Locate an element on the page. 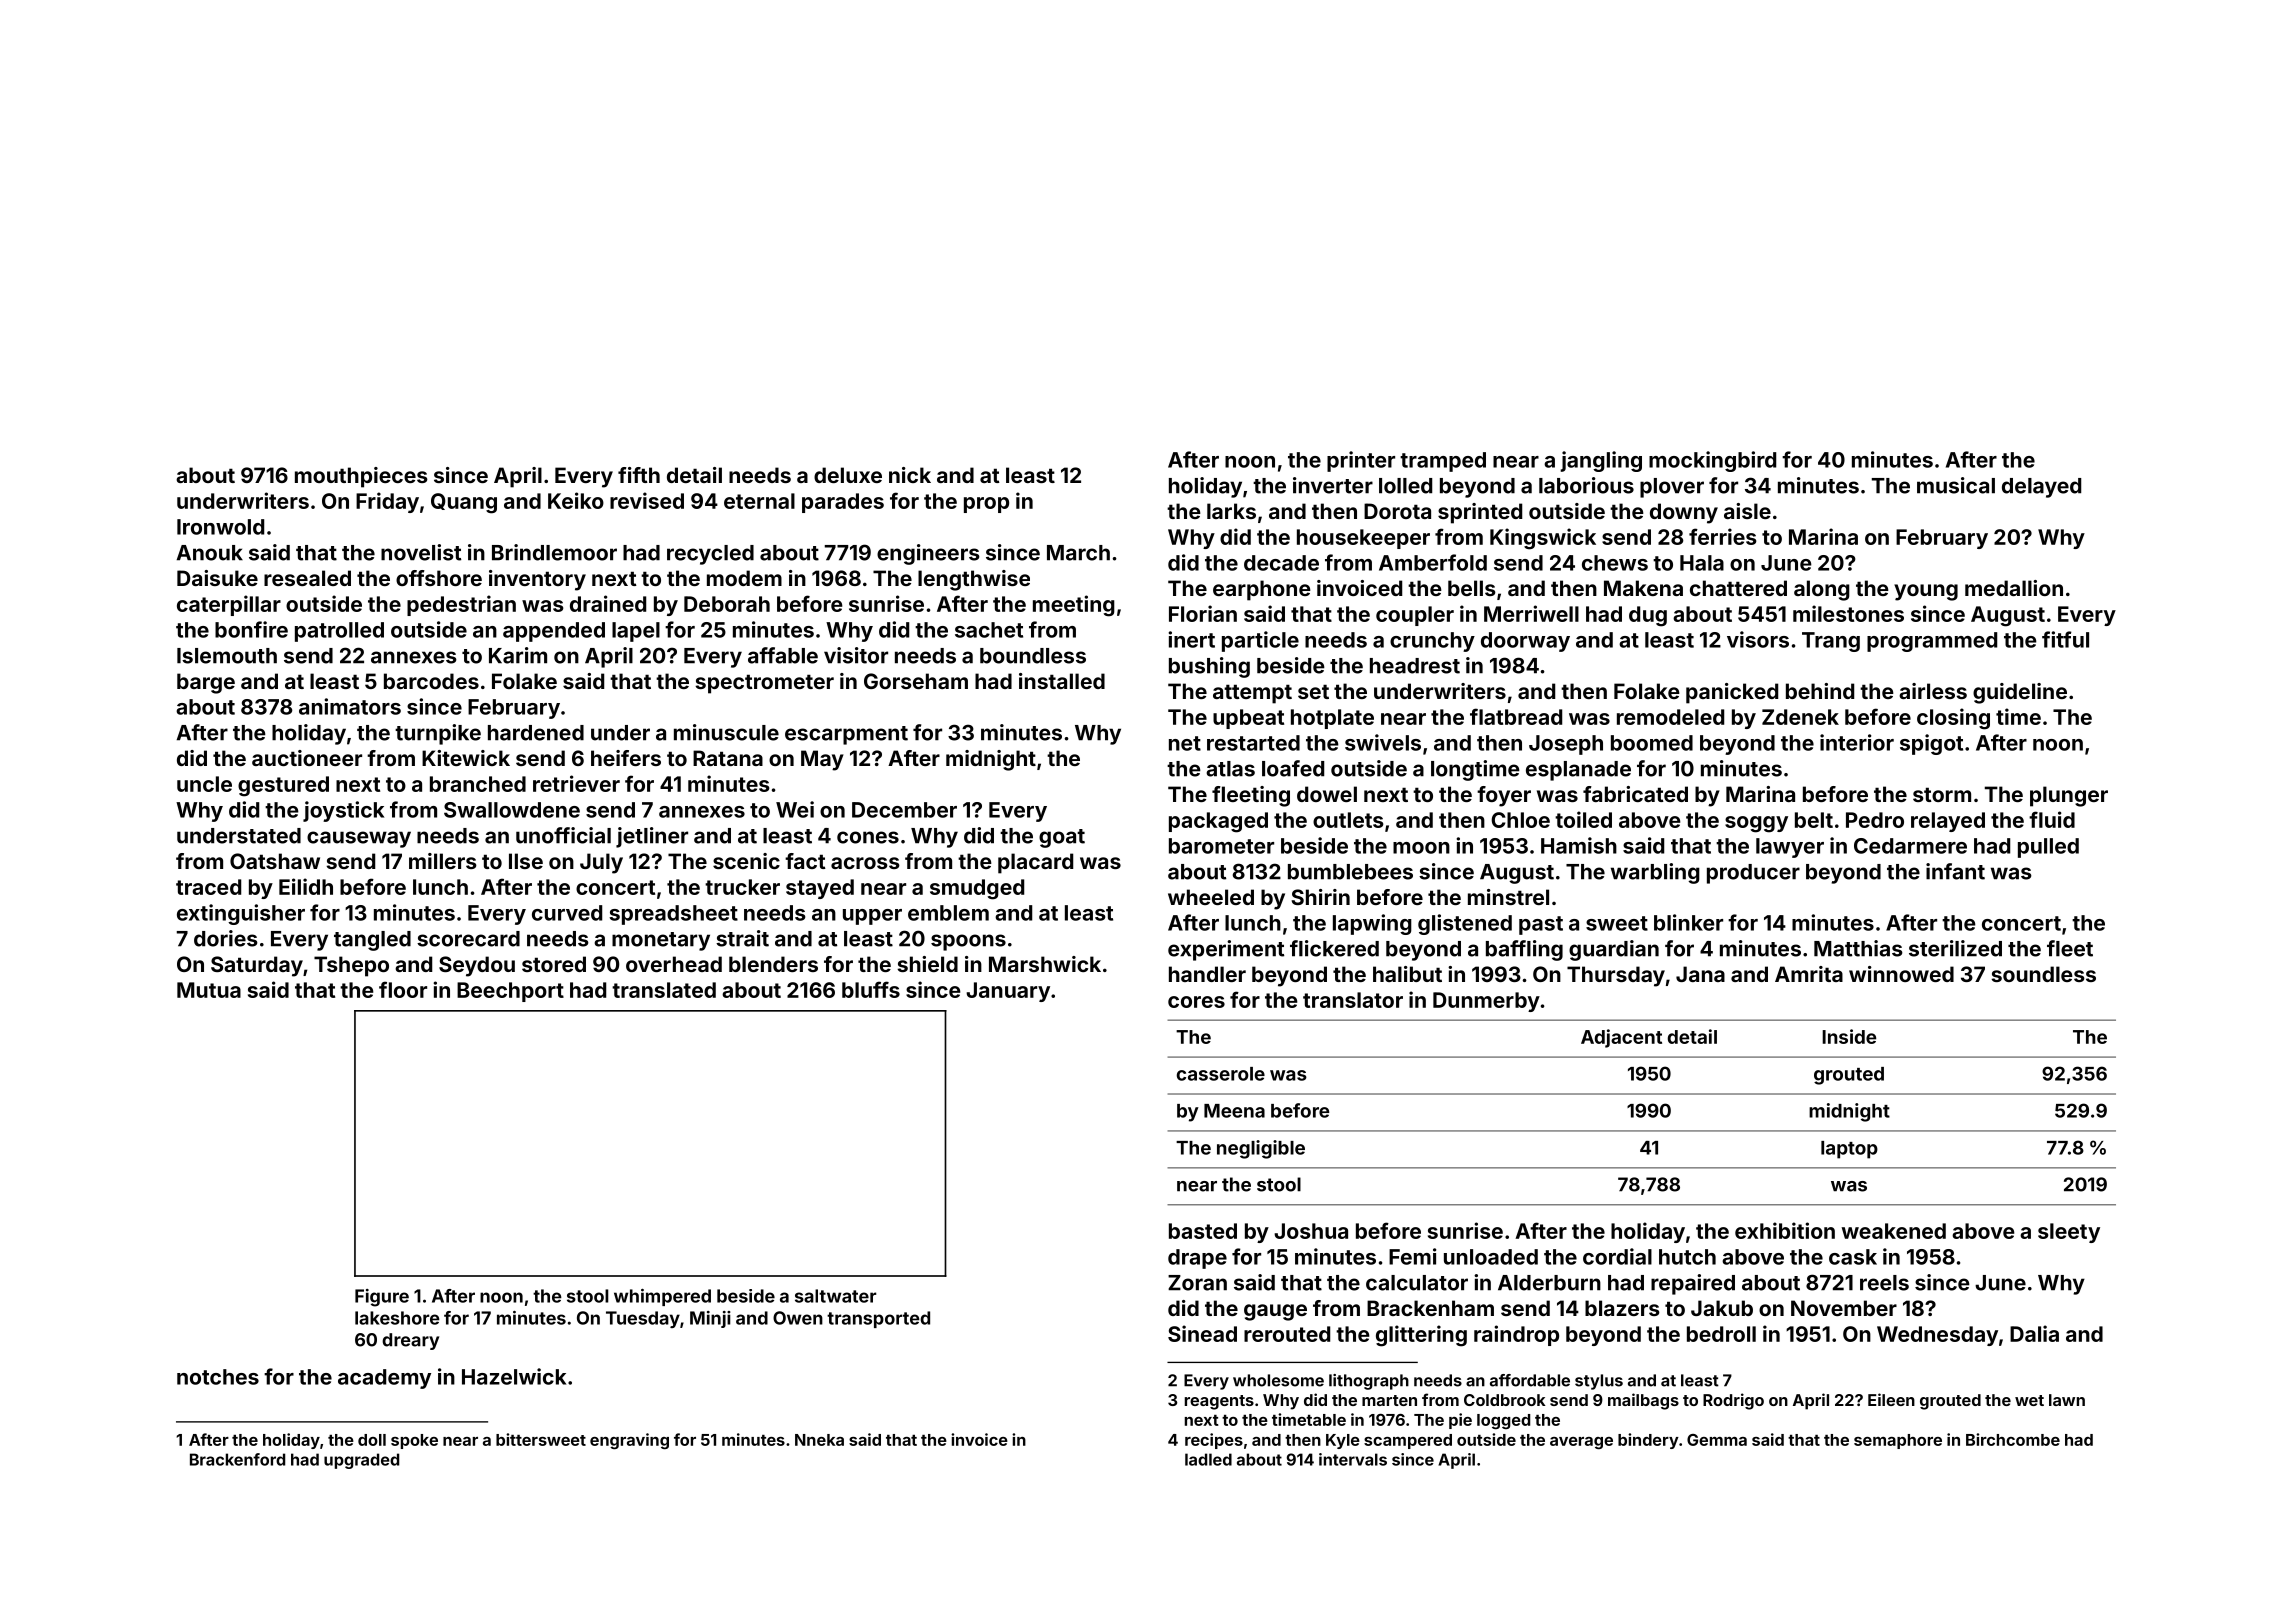  Pedro is located at coordinates (1875, 820).
